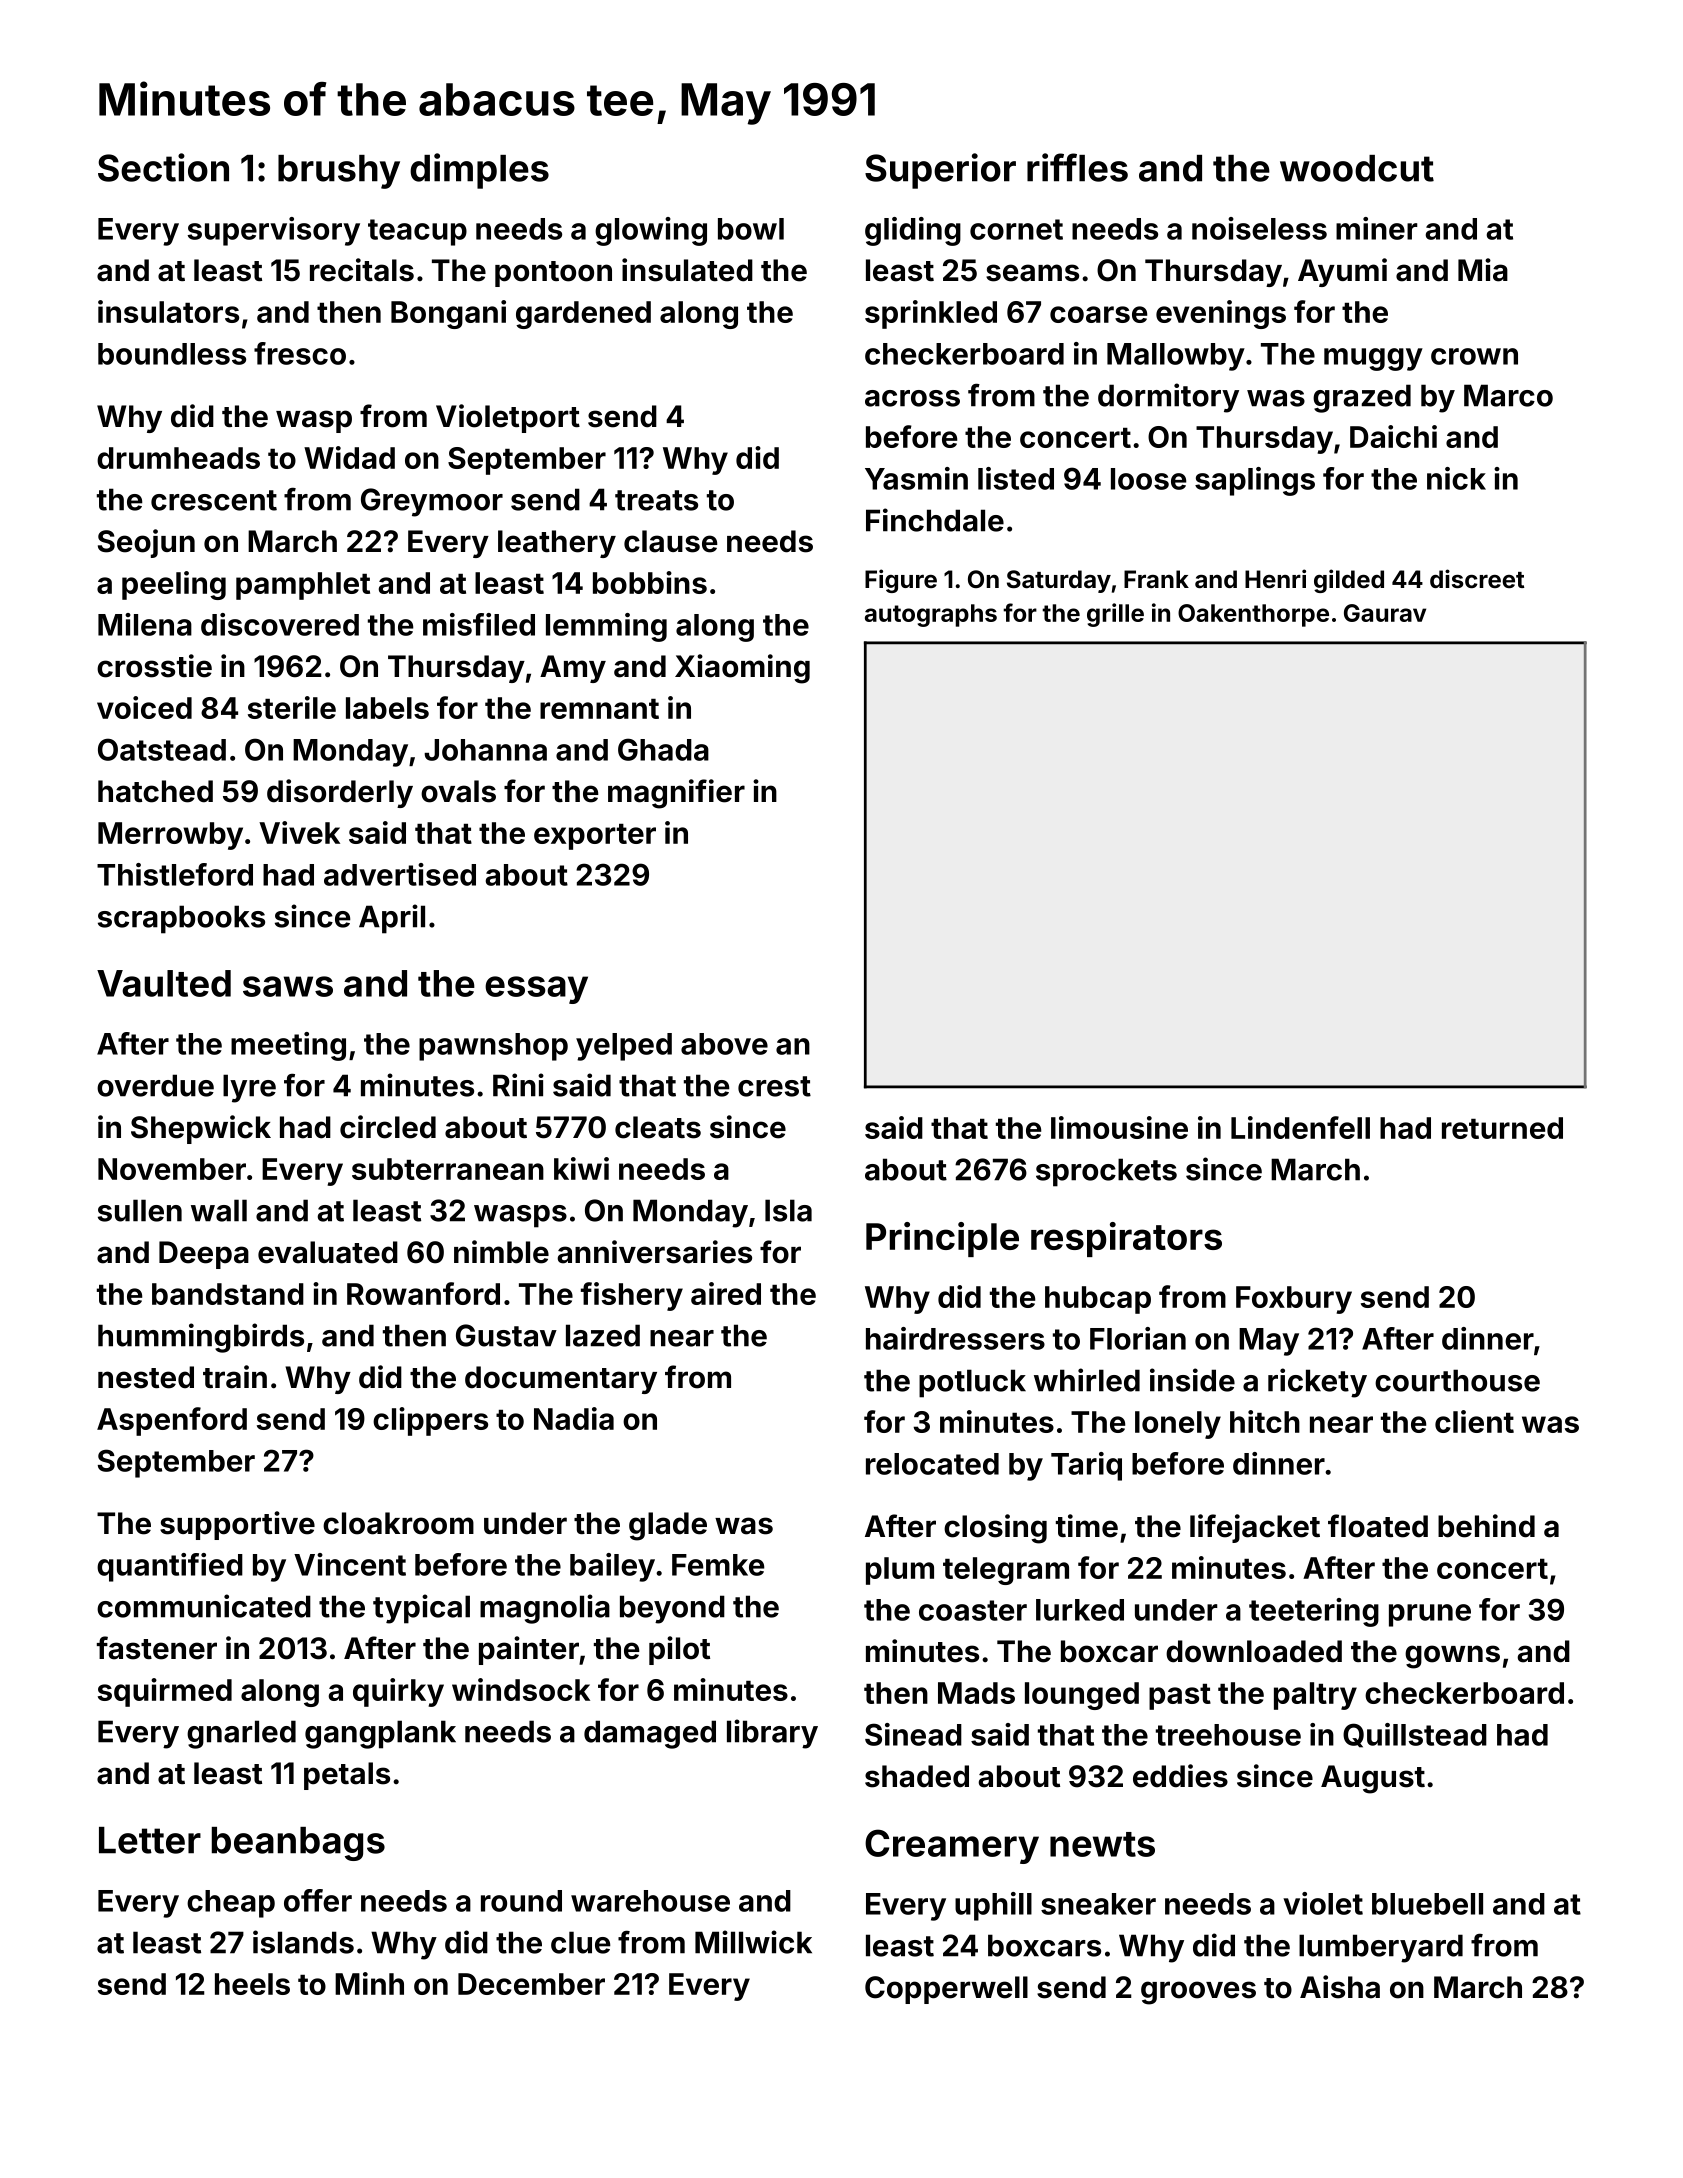 The height and width of the screenshot is (2178, 1683). What do you see at coordinates (1502, 1128) in the screenshot?
I see `returned` at bounding box center [1502, 1128].
